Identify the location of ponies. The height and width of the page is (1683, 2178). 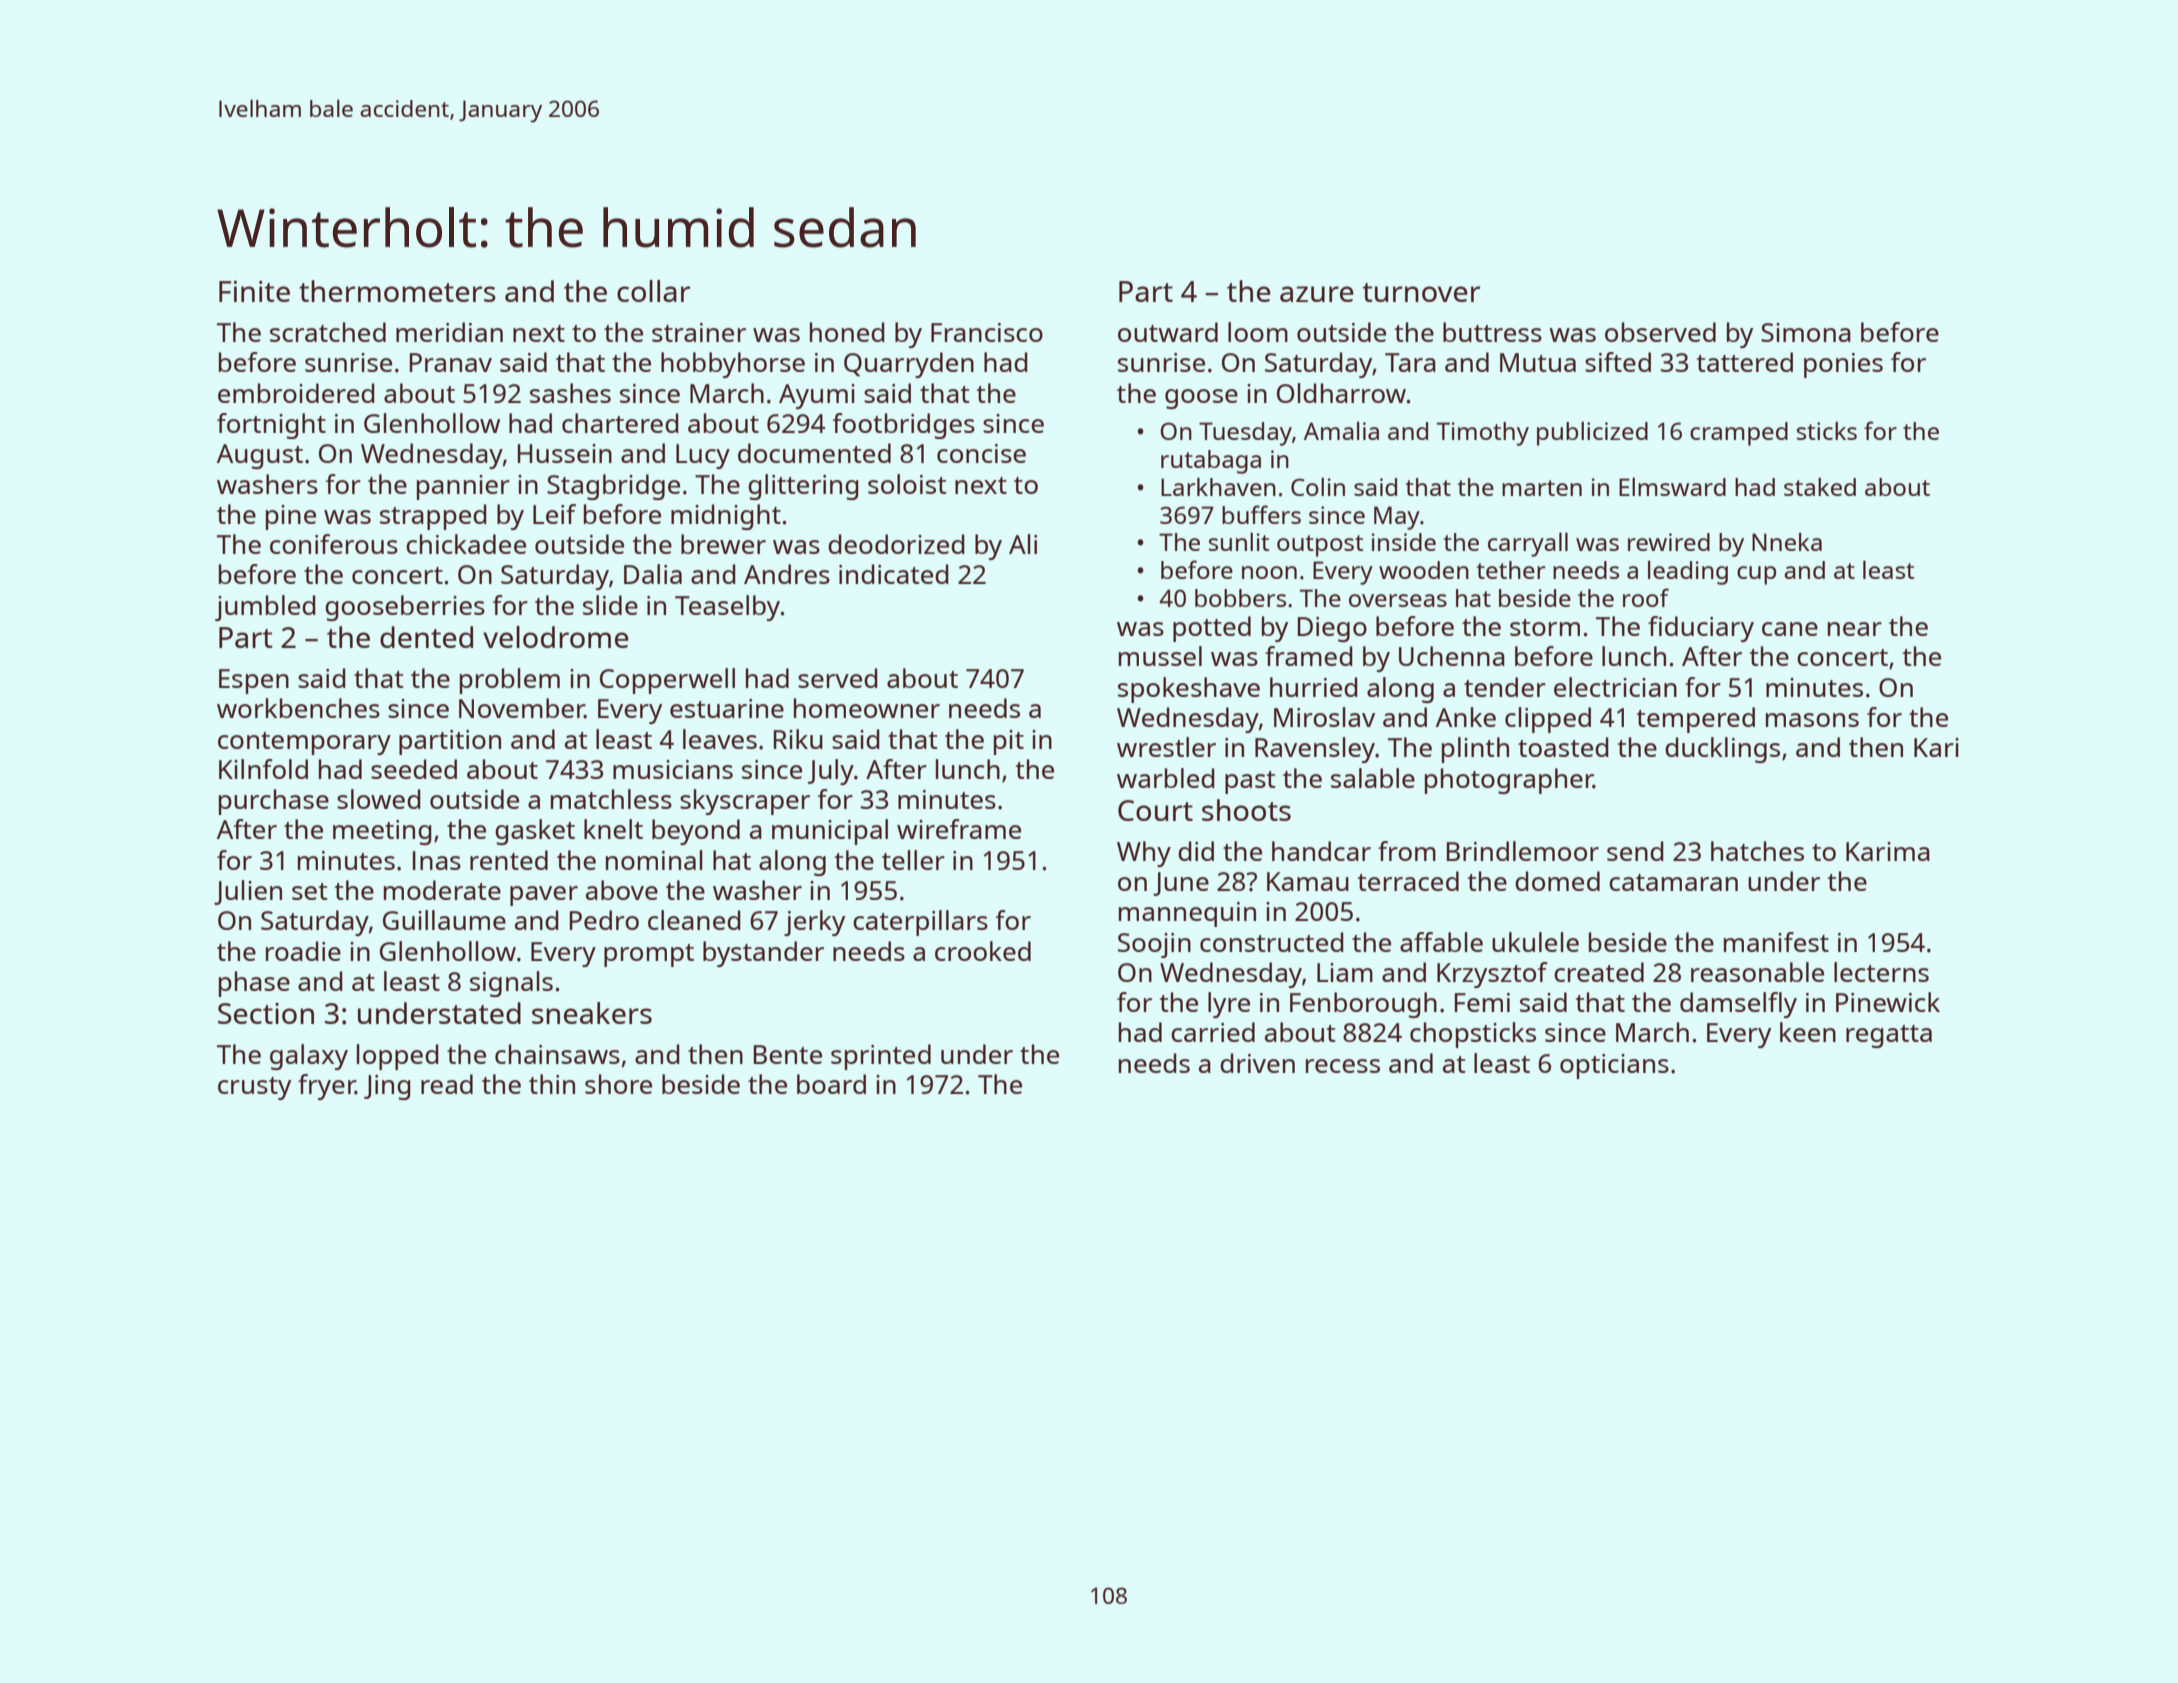
(1843, 365).
